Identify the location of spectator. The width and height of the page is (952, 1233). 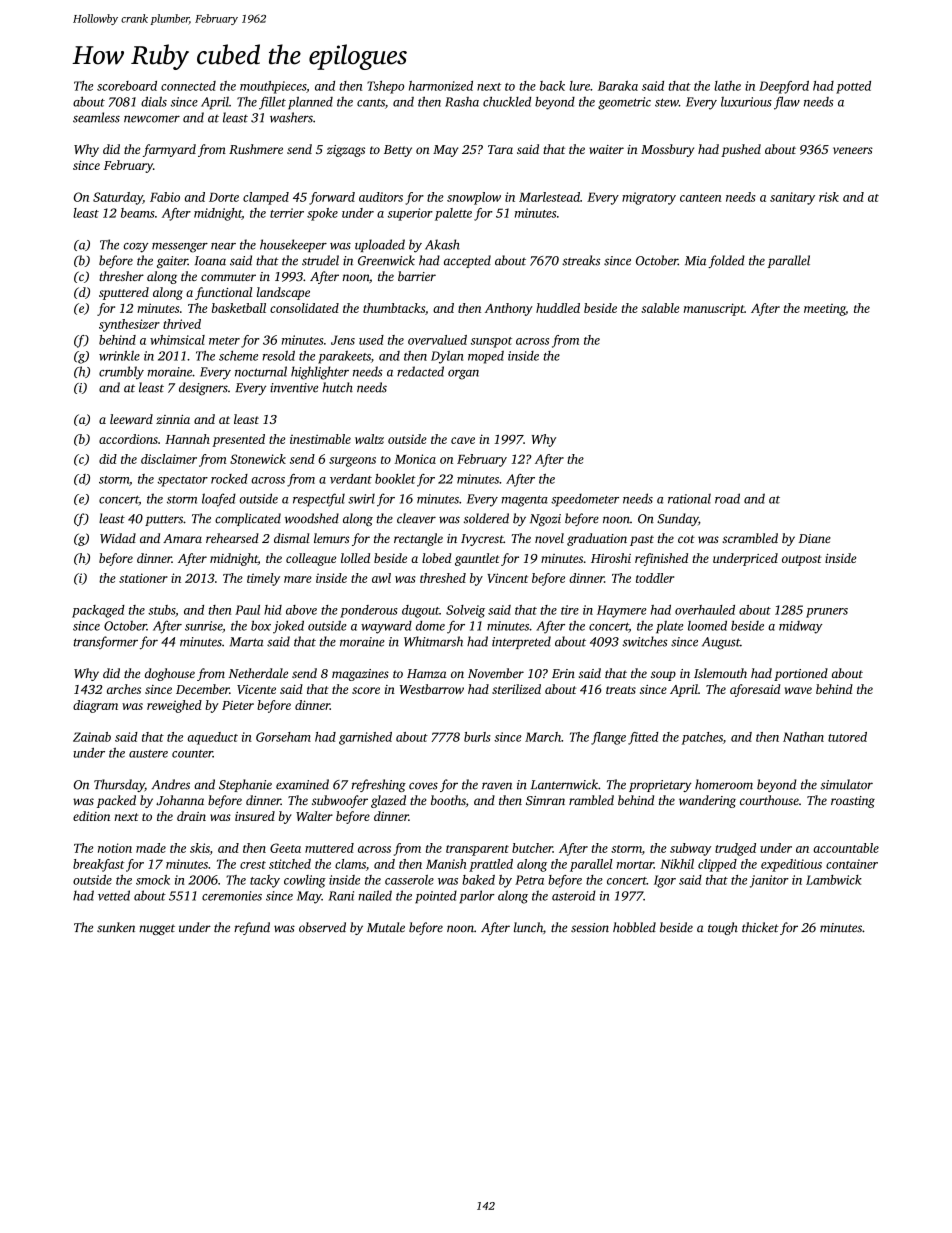
(182, 481).
